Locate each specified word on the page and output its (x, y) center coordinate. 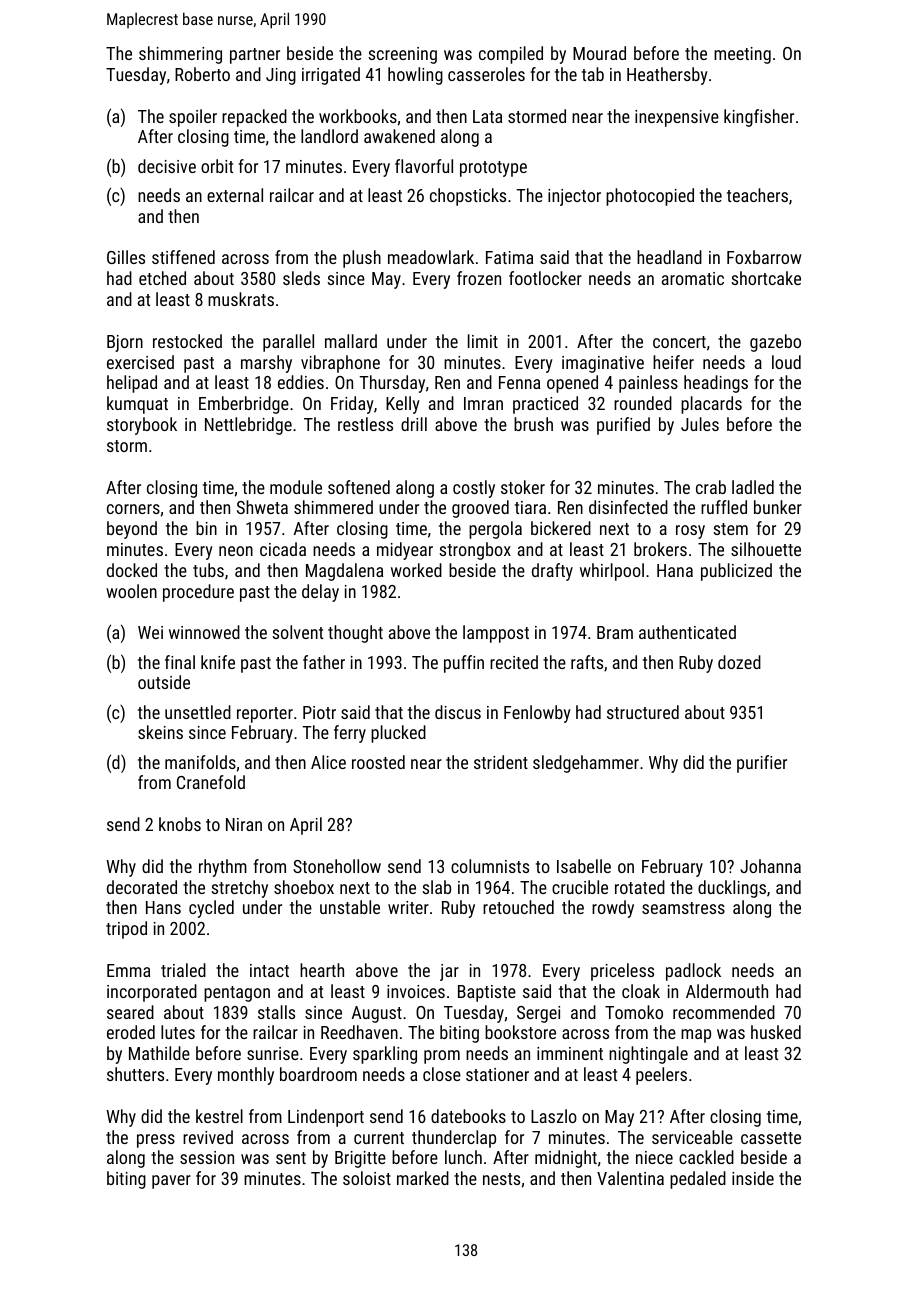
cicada (283, 549)
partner (255, 56)
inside (753, 1178)
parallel (288, 343)
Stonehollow (337, 866)
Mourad (599, 53)
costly (474, 489)
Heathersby (667, 76)
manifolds (200, 762)
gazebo (775, 343)
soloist (367, 1178)
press (156, 1141)
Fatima (509, 257)
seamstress (683, 908)
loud (786, 362)
